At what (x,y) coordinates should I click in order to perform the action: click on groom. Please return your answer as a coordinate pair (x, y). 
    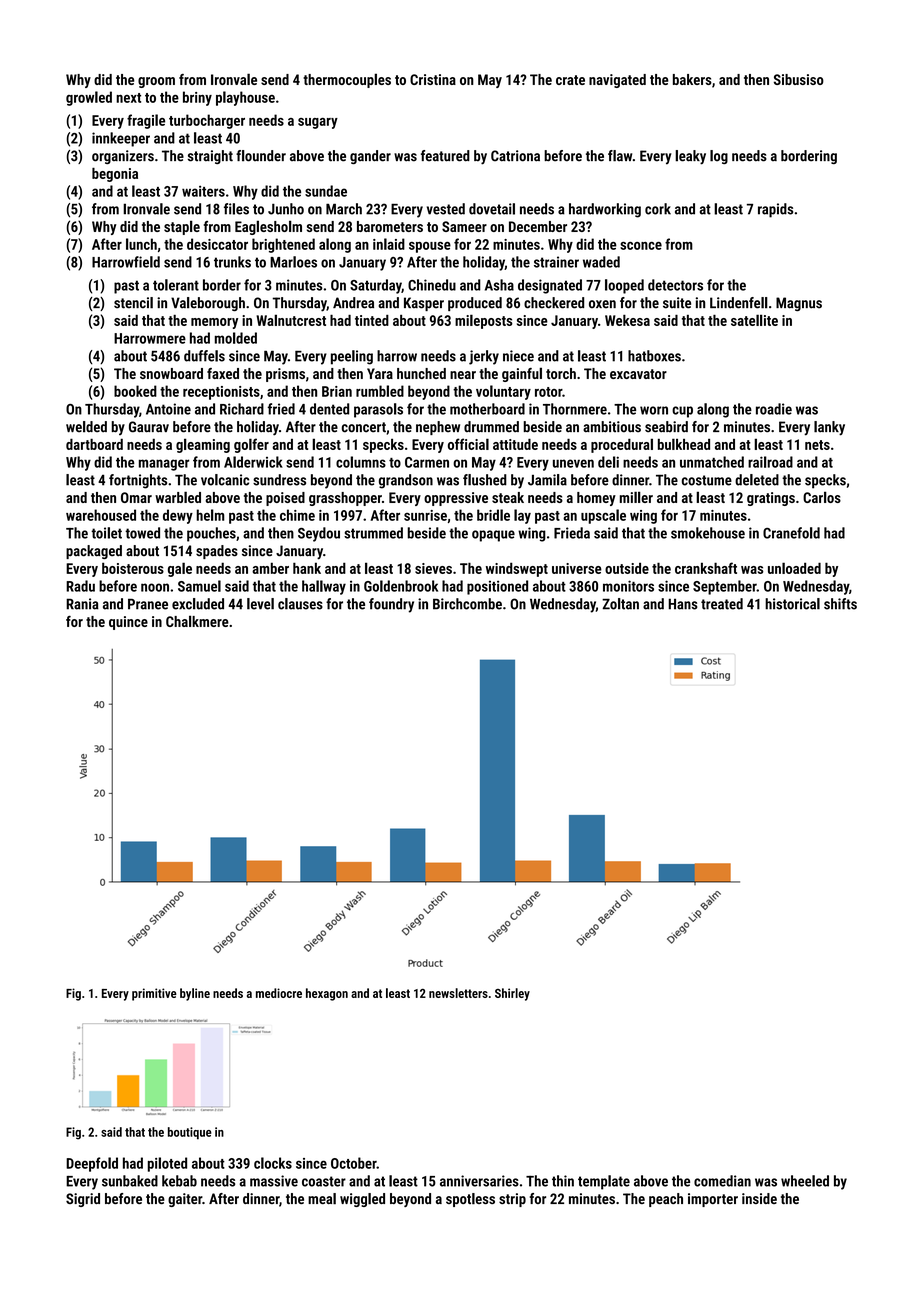
    Looking at the image, I should click on (156, 82).
